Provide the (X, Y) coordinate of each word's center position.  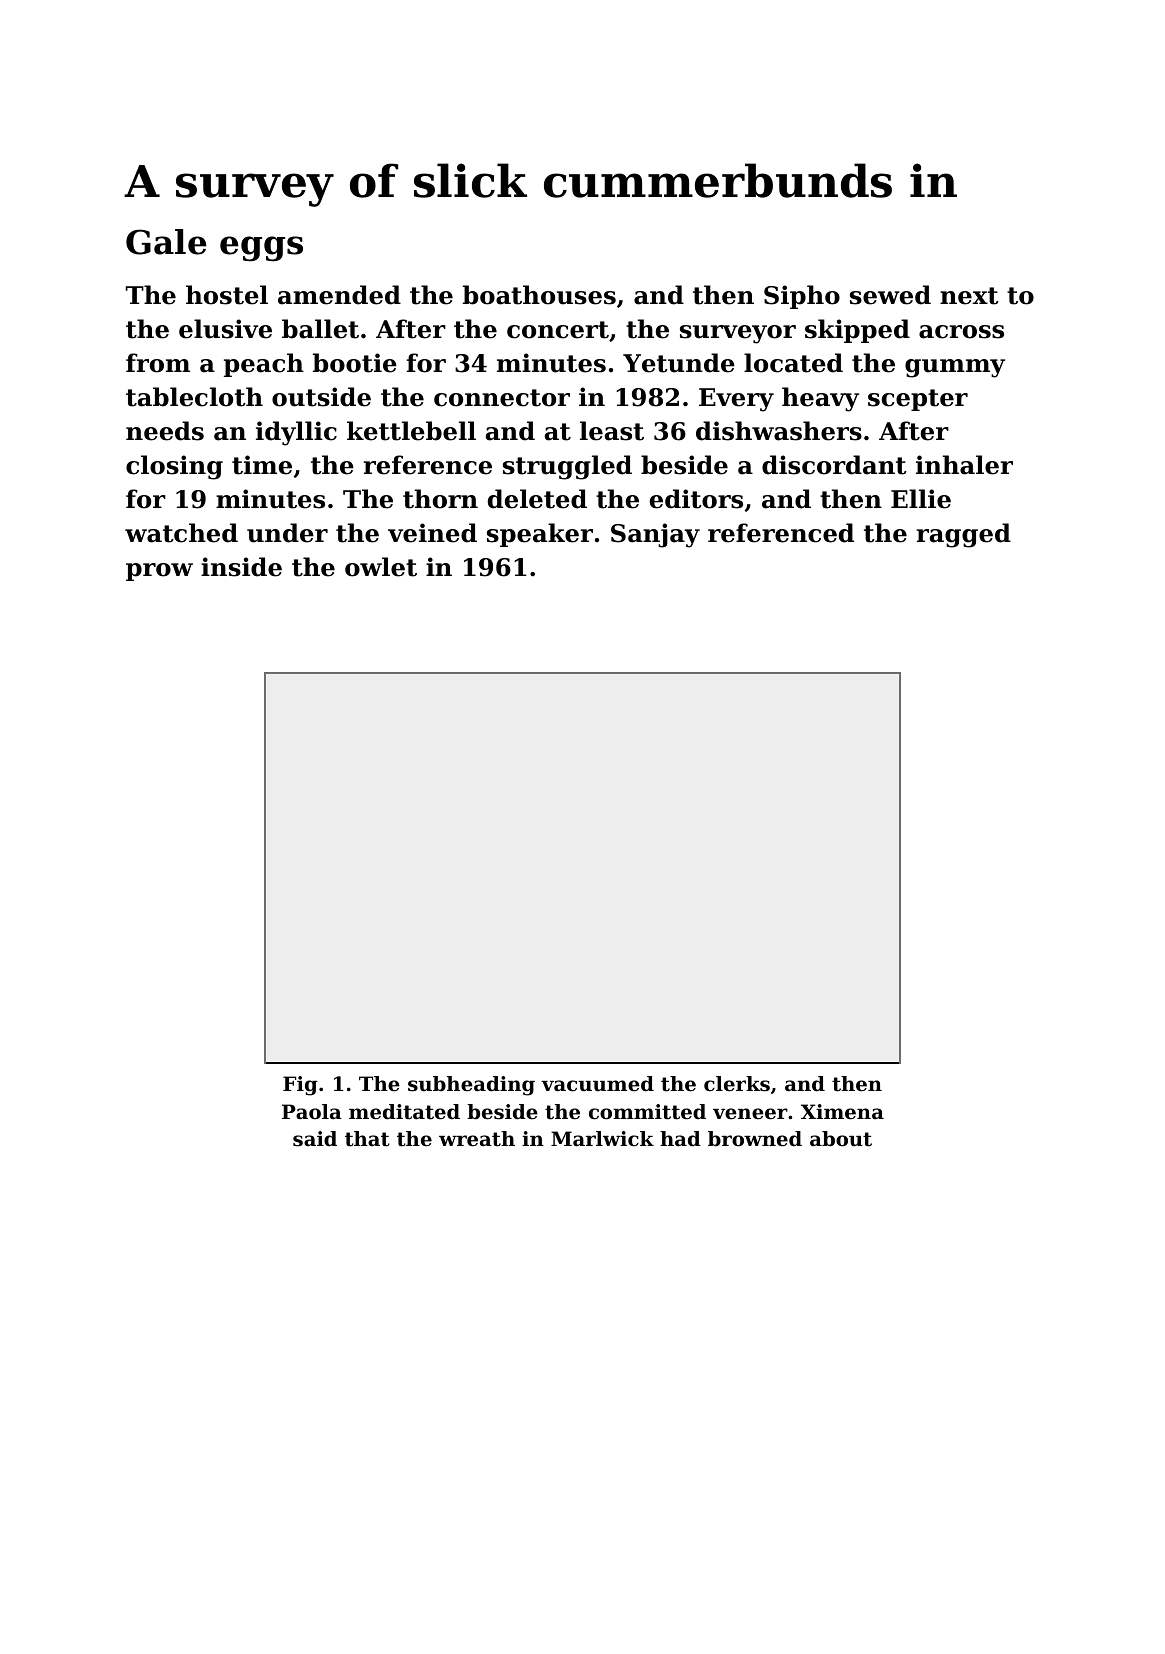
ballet (320, 329)
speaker (540, 535)
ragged (964, 535)
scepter (918, 400)
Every (736, 400)
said (315, 1139)
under (287, 533)
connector (502, 398)
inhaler (964, 465)
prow (159, 572)
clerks (737, 1084)
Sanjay (655, 535)
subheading (471, 1086)
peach (264, 365)
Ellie (921, 499)
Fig (300, 1086)
